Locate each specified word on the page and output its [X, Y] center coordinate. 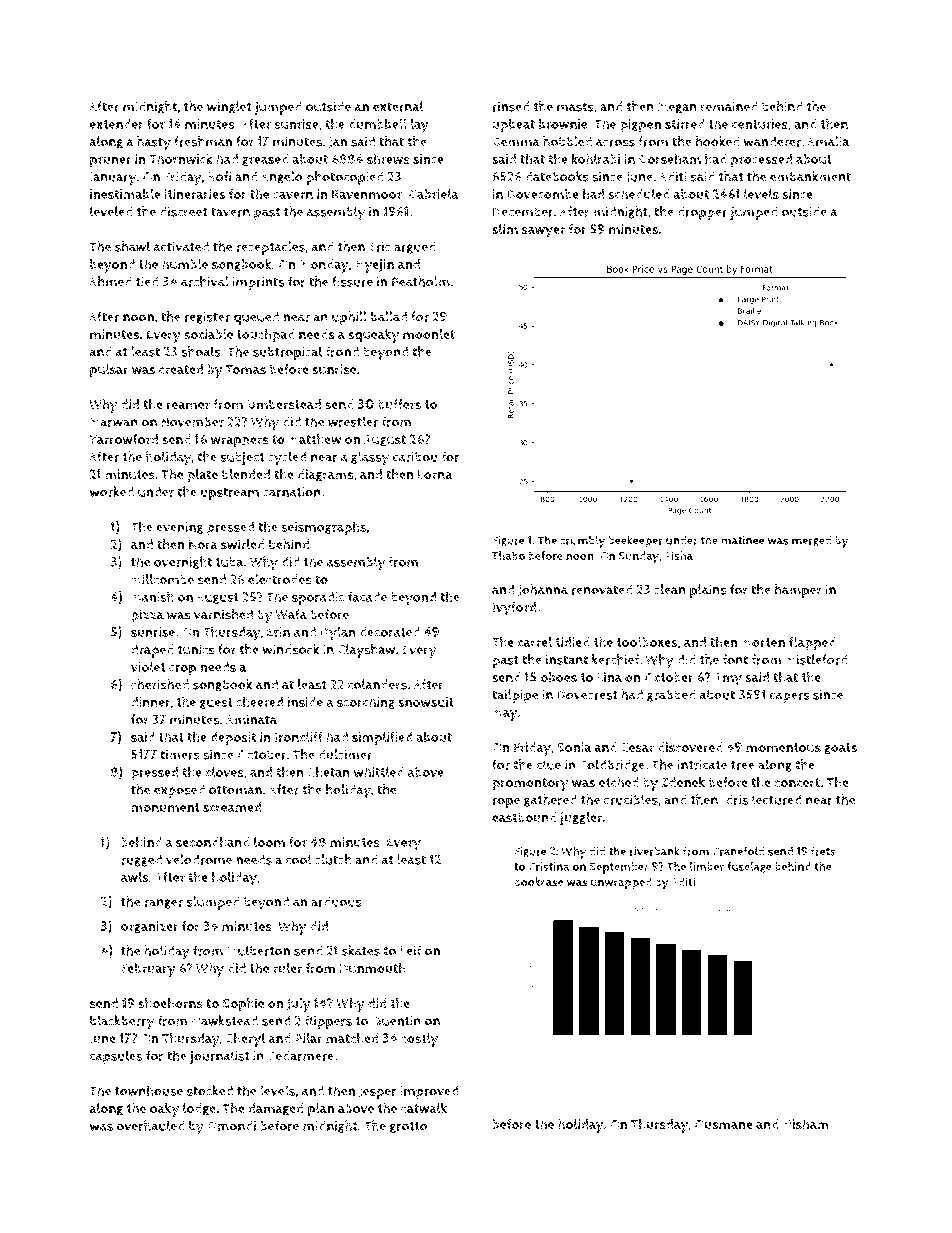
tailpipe [515, 696]
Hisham [806, 1124]
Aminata [251, 719]
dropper [702, 213]
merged [811, 541]
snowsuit [426, 702]
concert [797, 783]
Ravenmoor [367, 194]
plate [202, 476]
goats [840, 749]
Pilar [308, 1038]
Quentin [396, 1021]
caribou [415, 457]
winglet [229, 107]
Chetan [328, 771]
